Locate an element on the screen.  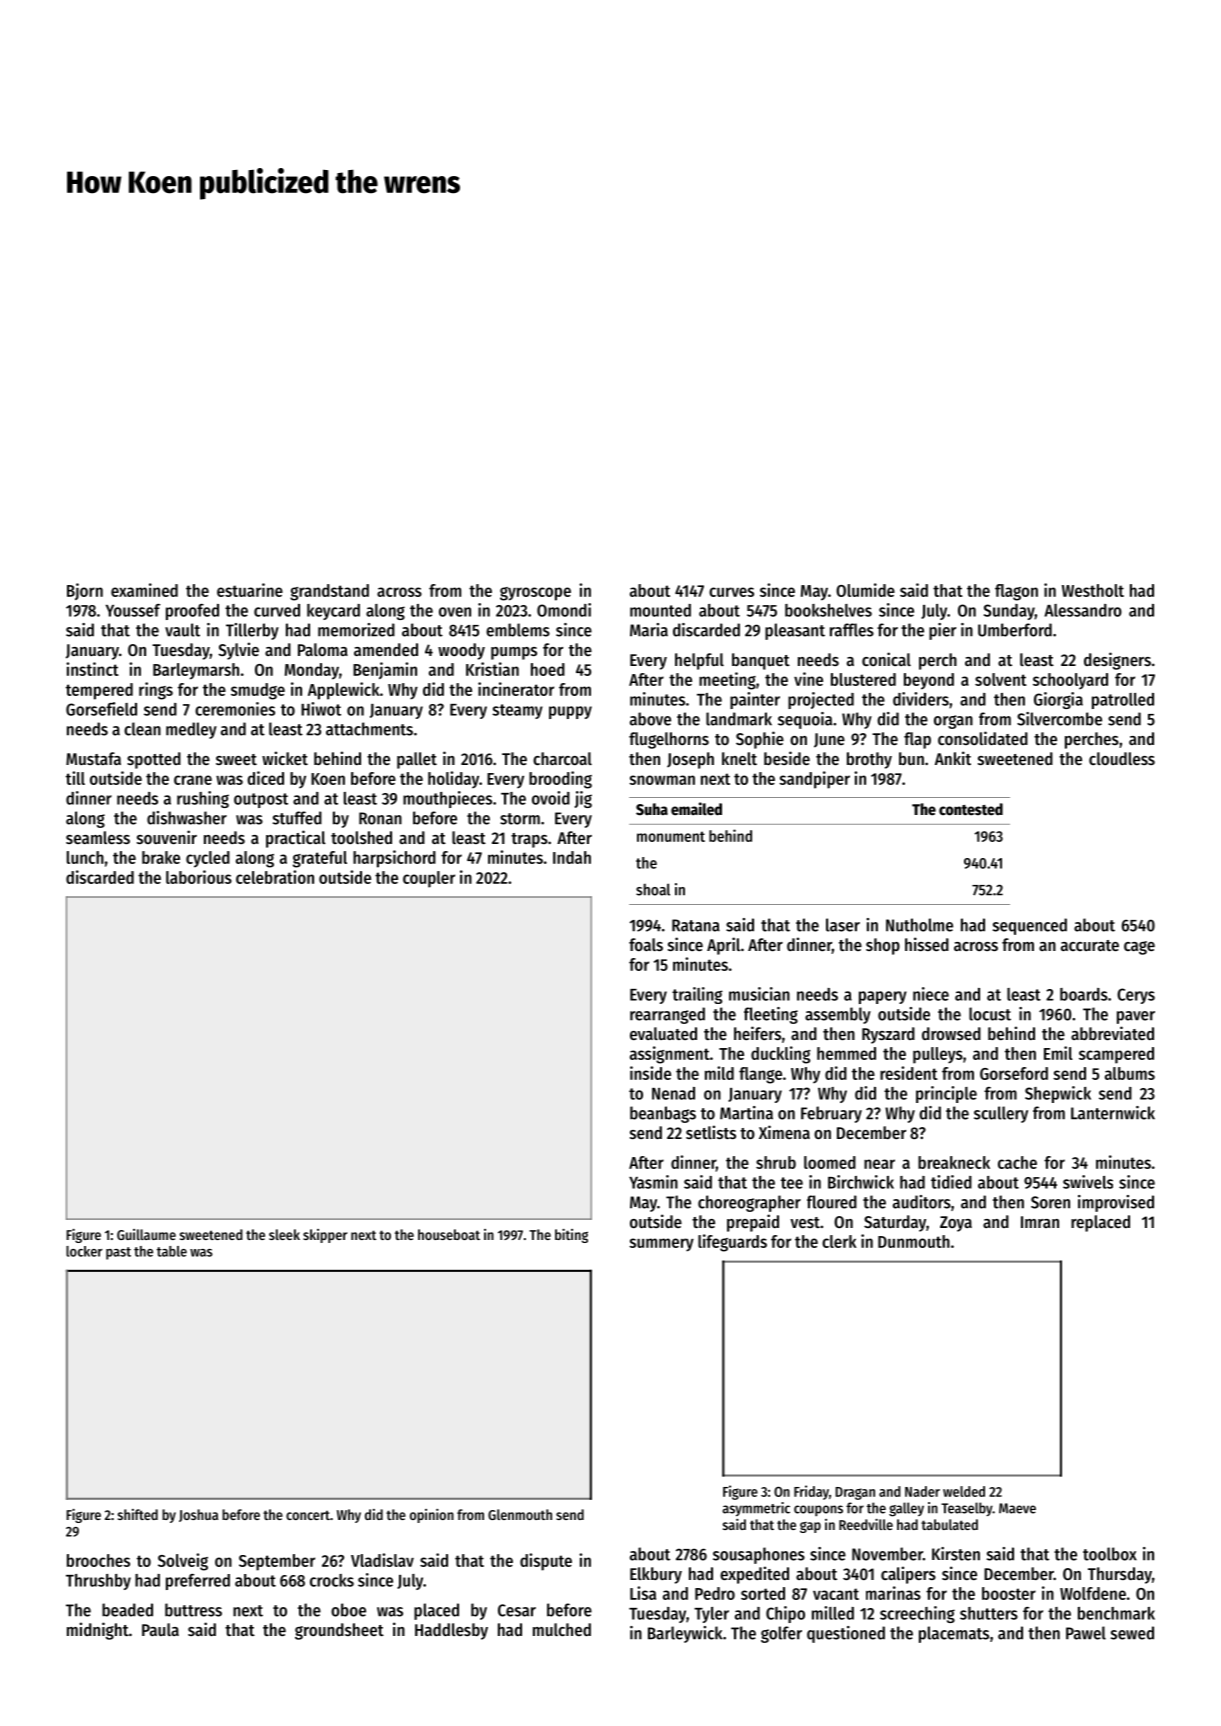
Alessandro is located at coordinates (1083, 610).
